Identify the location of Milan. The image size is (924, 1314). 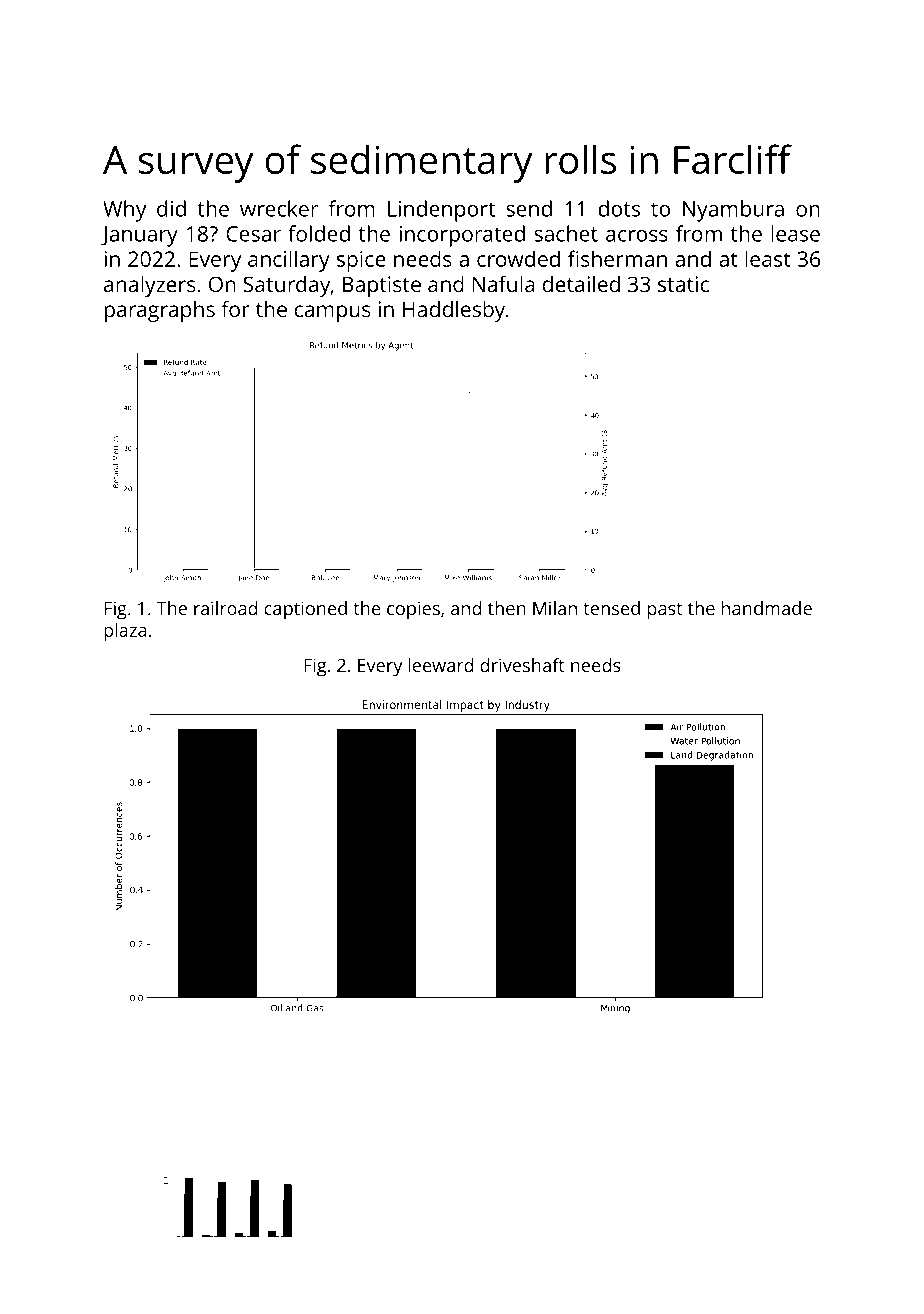
(555, 608).
